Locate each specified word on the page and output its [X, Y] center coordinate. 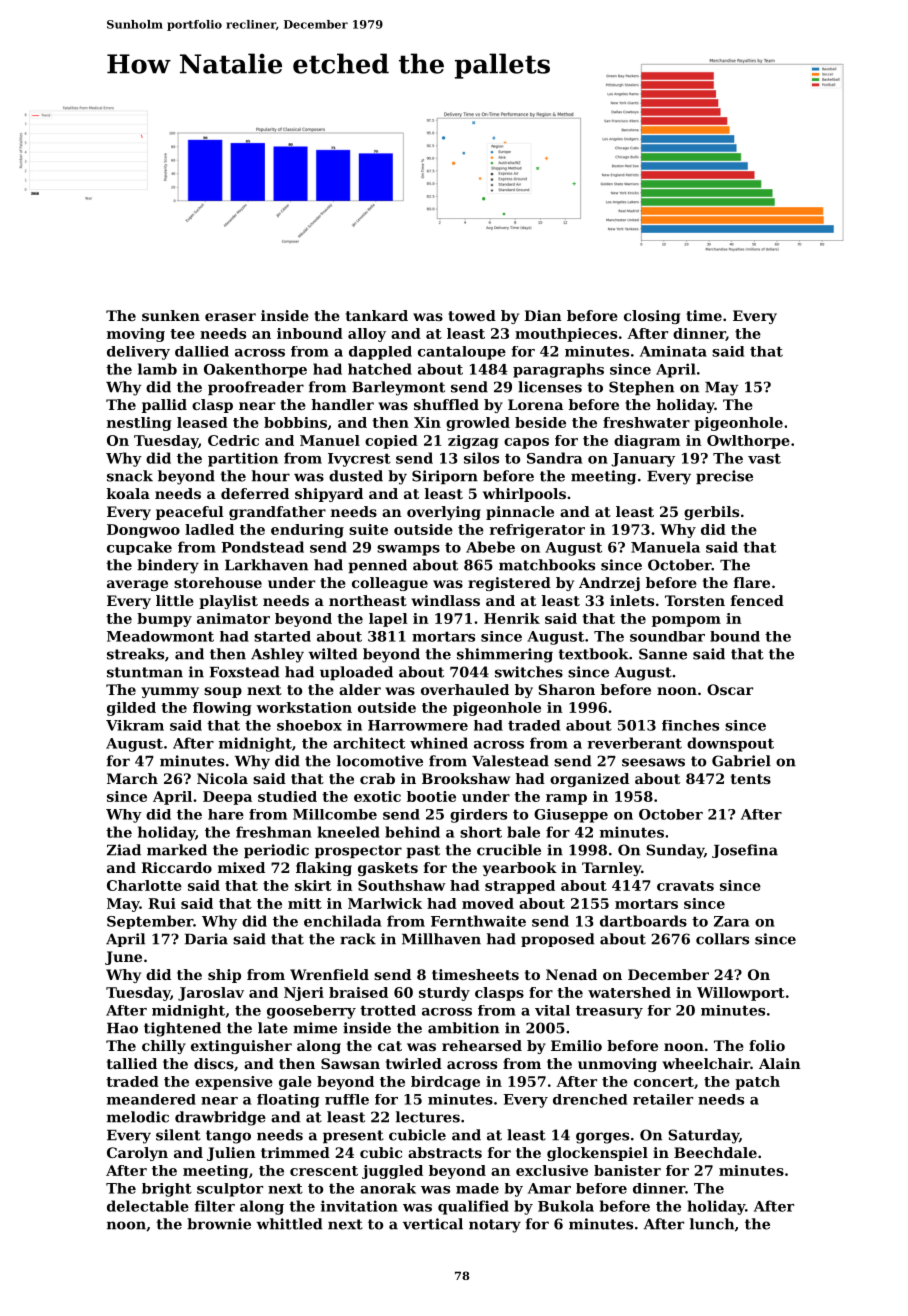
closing [652, 317]
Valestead [510, 761]
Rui [162, 903]
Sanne [663, 654]
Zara [731, 921]
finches [690, 725]
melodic [138, 1117]
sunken [171, 315]
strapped [520, 887]
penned [377, 566]
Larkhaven [266, 565]
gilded [131, 709]
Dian [543, 315]
